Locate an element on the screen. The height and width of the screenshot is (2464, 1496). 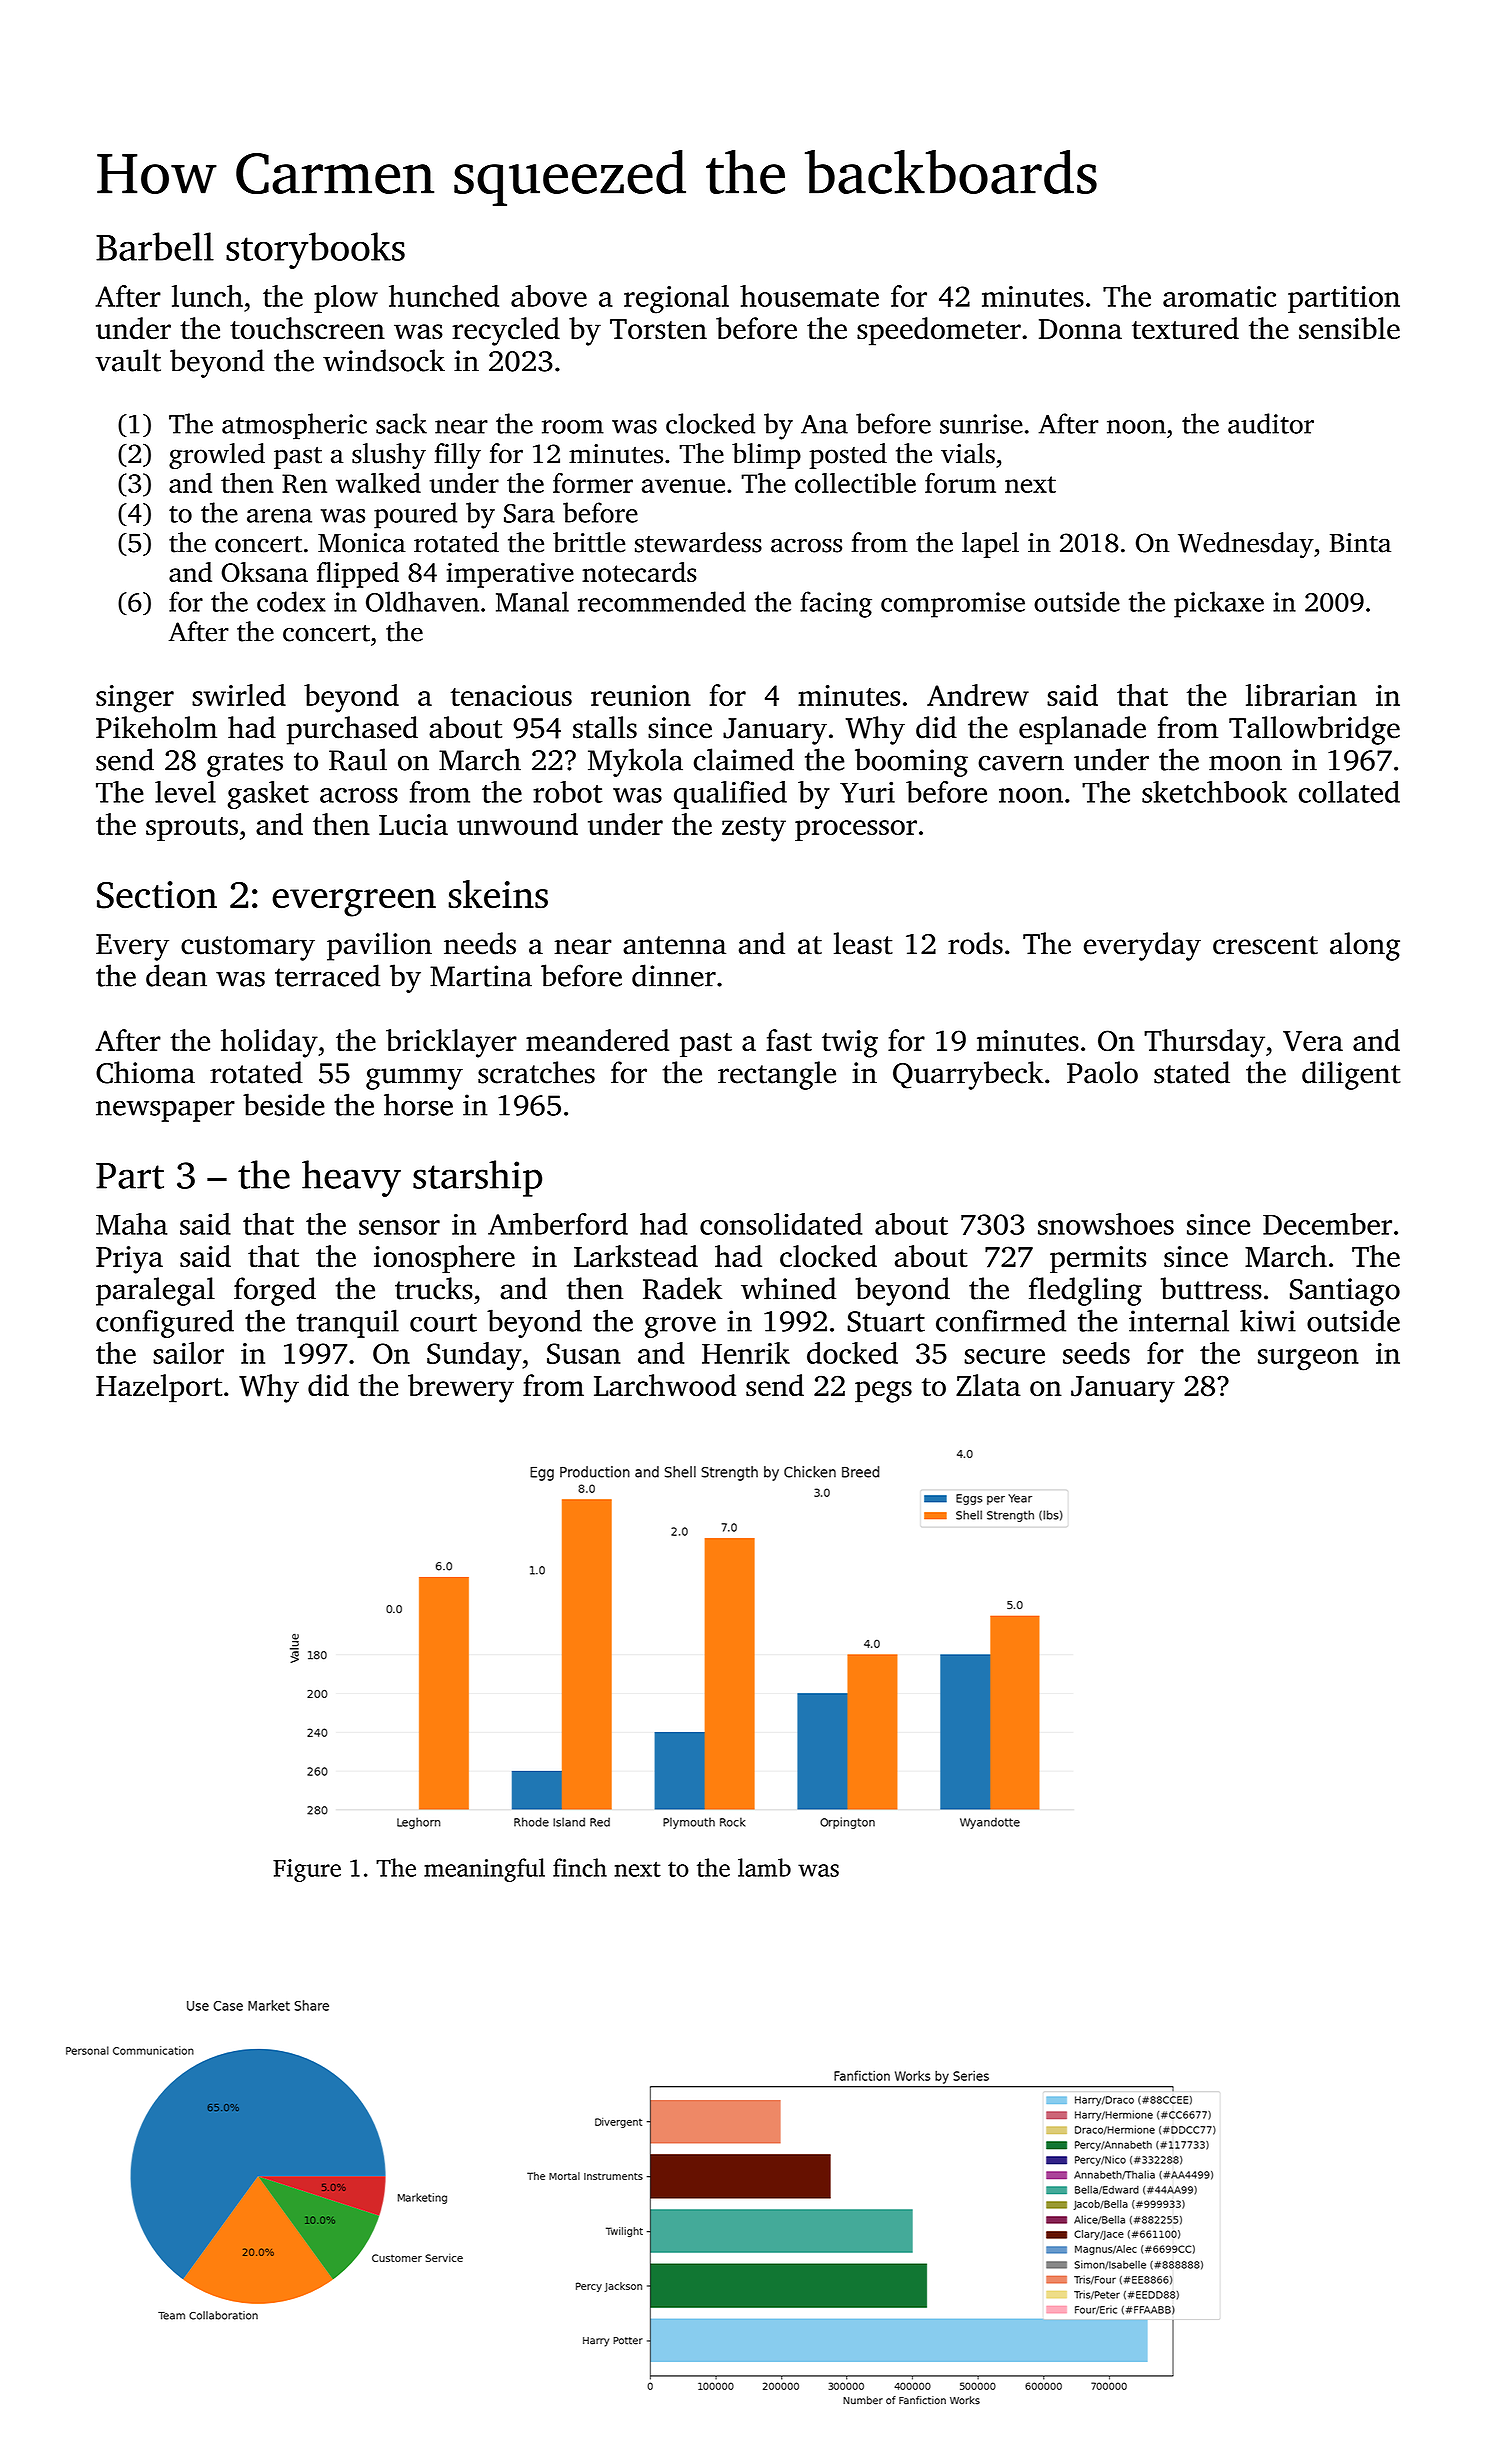
compromise is located at coordinates (953, 605).
